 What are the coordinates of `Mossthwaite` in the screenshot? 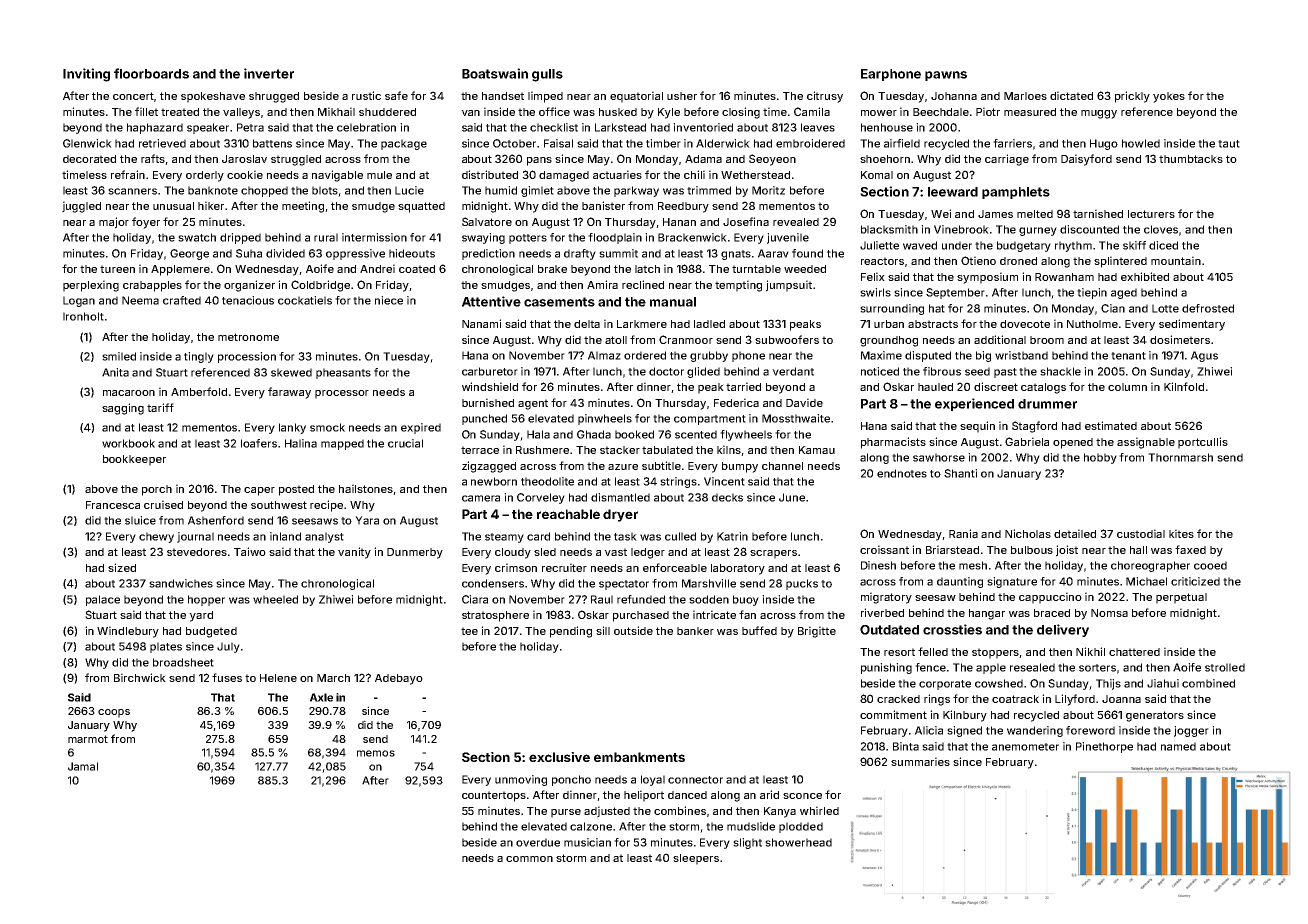 It's located at (796, 418).
